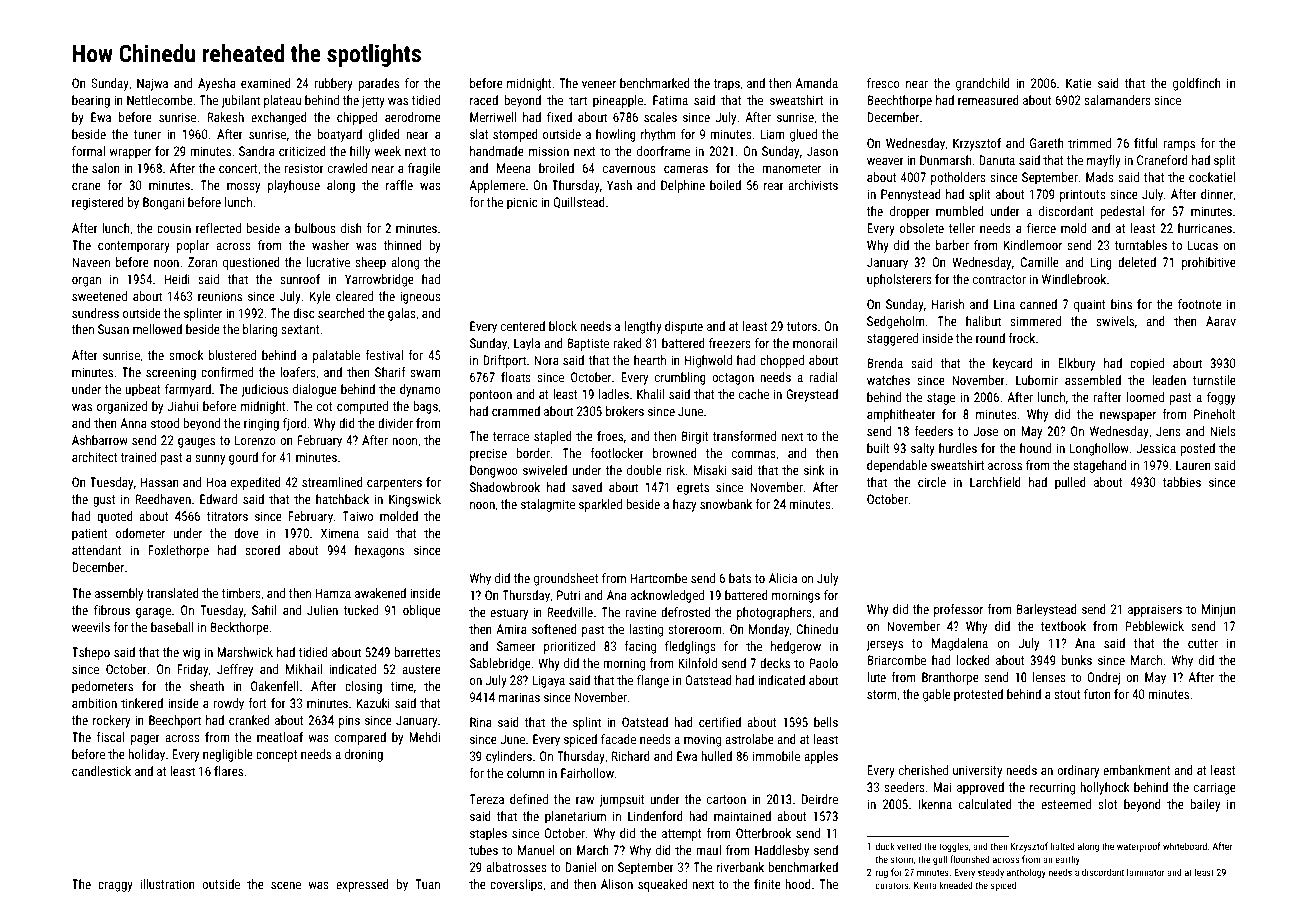 The height and width of the page is (924, 1308). Describe the element at coordinates (884, 644) in the page. I see `jerseys` at that location.
